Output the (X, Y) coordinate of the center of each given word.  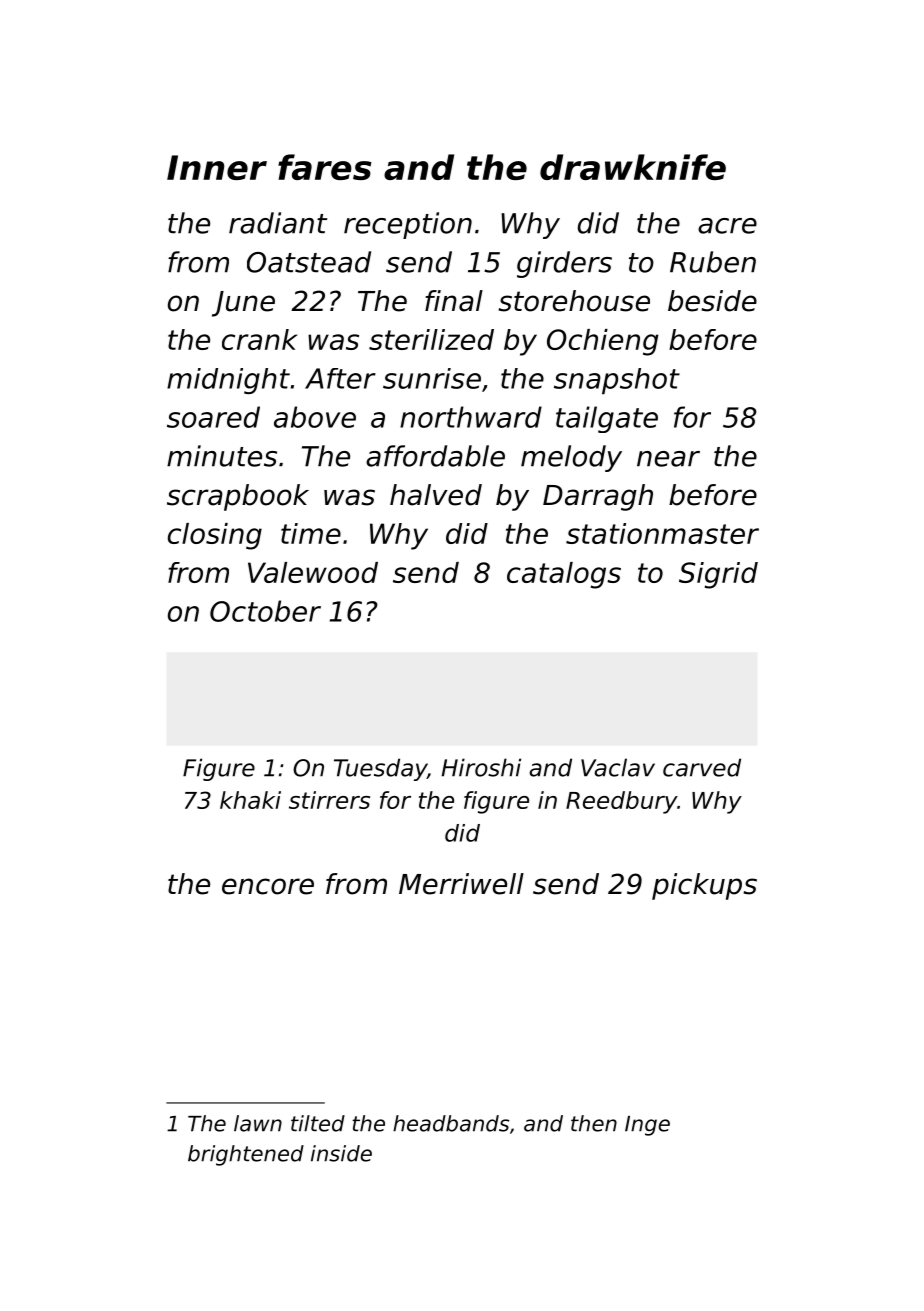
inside (341, 1153)
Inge (647, 1126)
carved (702, 767)
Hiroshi (481, 767)
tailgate (607, 419)
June (243, 304)
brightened (246, 1155)
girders (564, 264)
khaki (250, 800)
